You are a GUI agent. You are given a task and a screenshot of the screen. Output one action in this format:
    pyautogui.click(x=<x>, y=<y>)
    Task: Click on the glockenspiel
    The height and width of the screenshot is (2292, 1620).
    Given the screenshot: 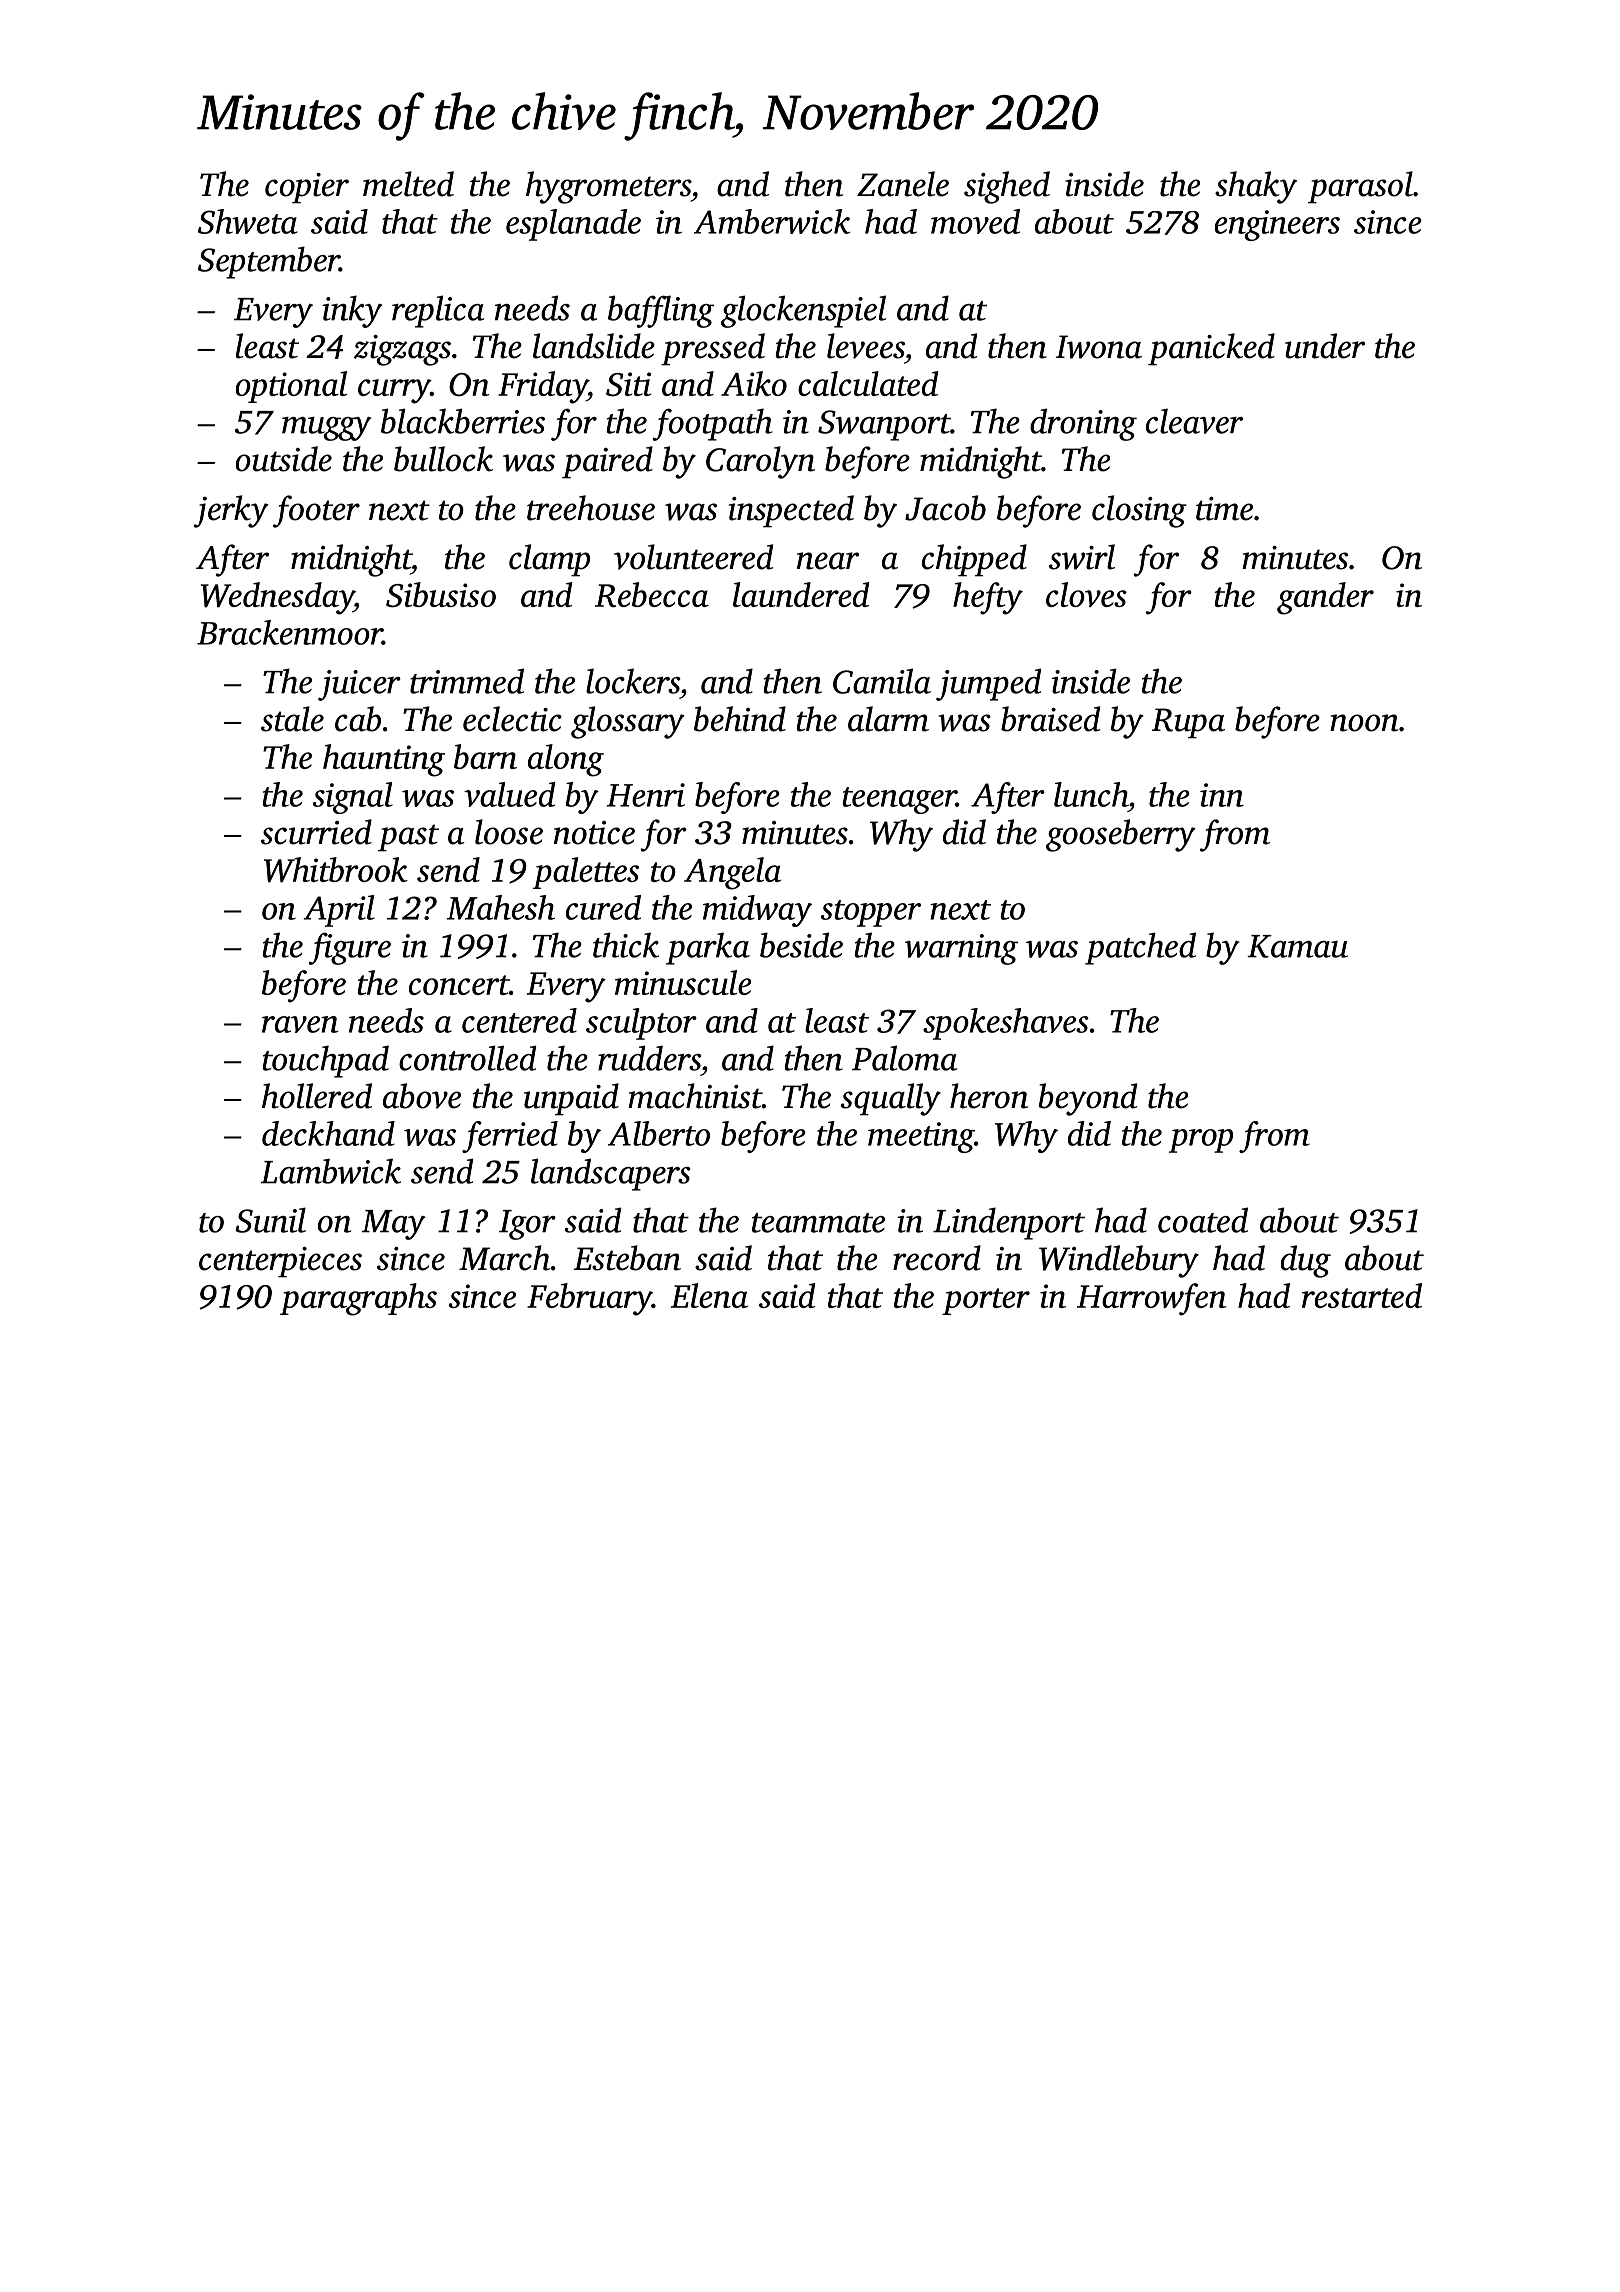 What is the action you would take?
    pyautogui.click(x=803, y=311)
